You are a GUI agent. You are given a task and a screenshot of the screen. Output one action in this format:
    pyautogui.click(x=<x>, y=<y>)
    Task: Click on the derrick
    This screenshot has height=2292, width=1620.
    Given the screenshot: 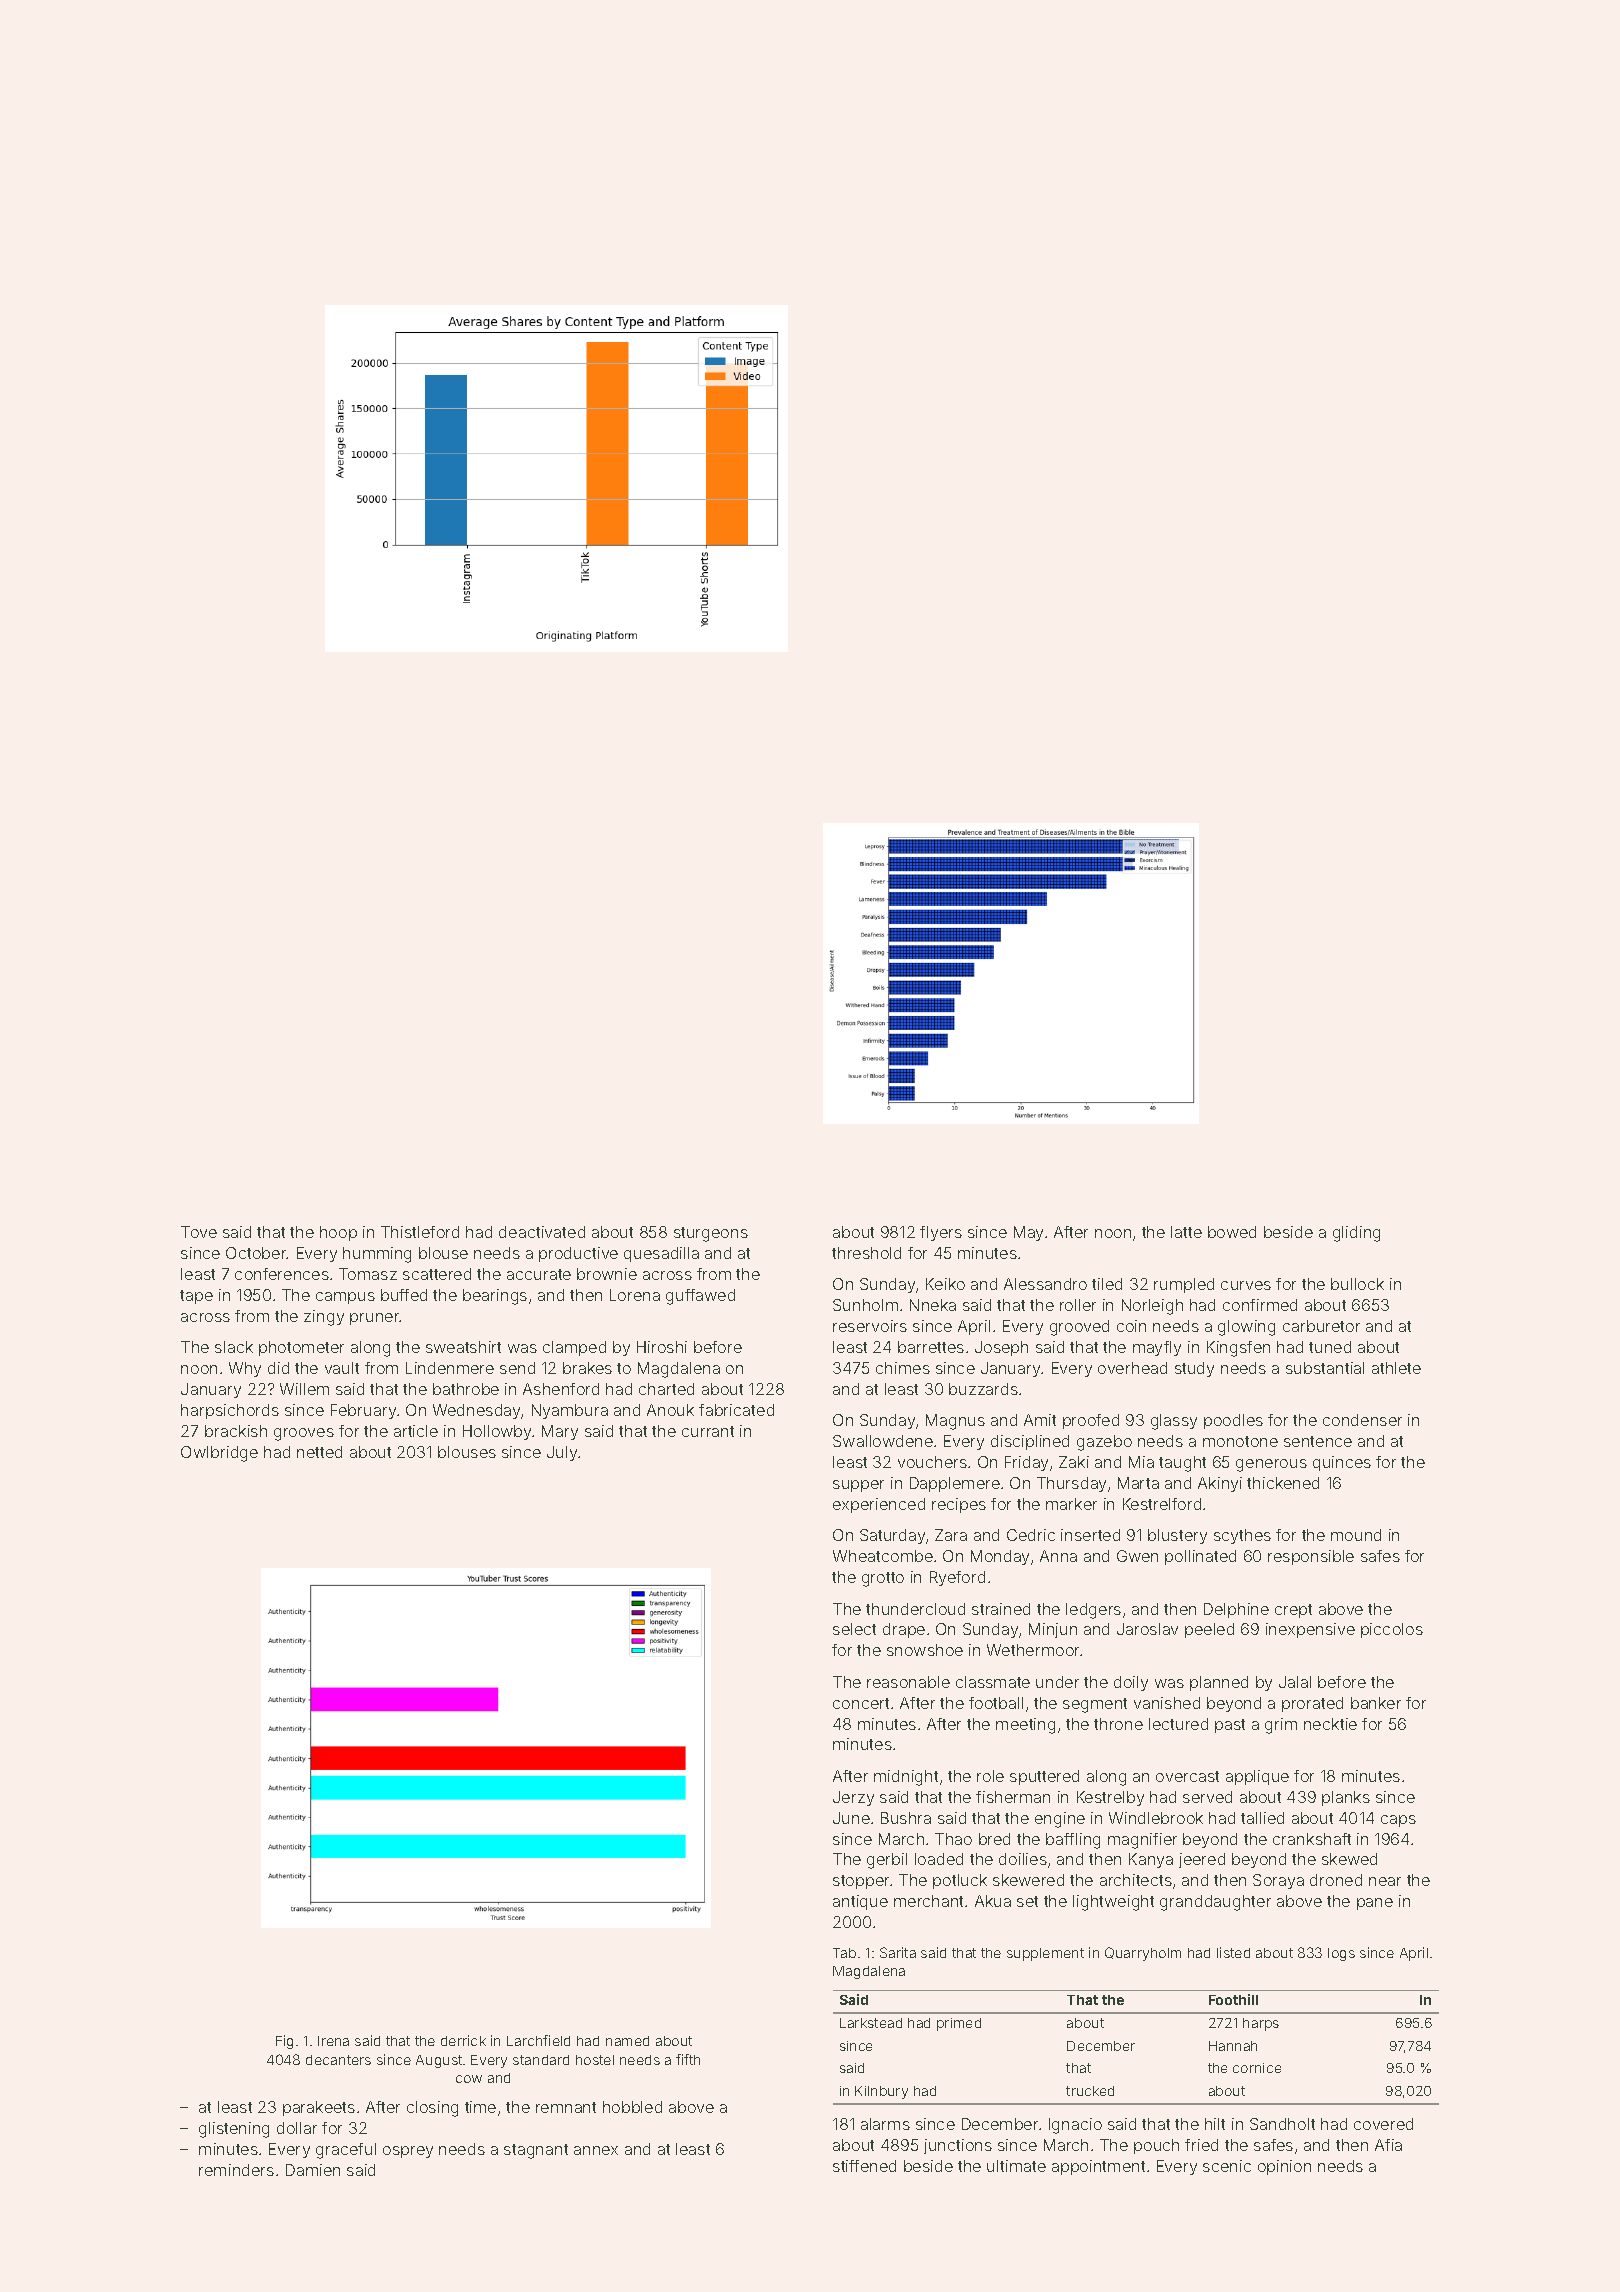 What is the action you would take?
    pyautogui.click(x=463, y=2040)
